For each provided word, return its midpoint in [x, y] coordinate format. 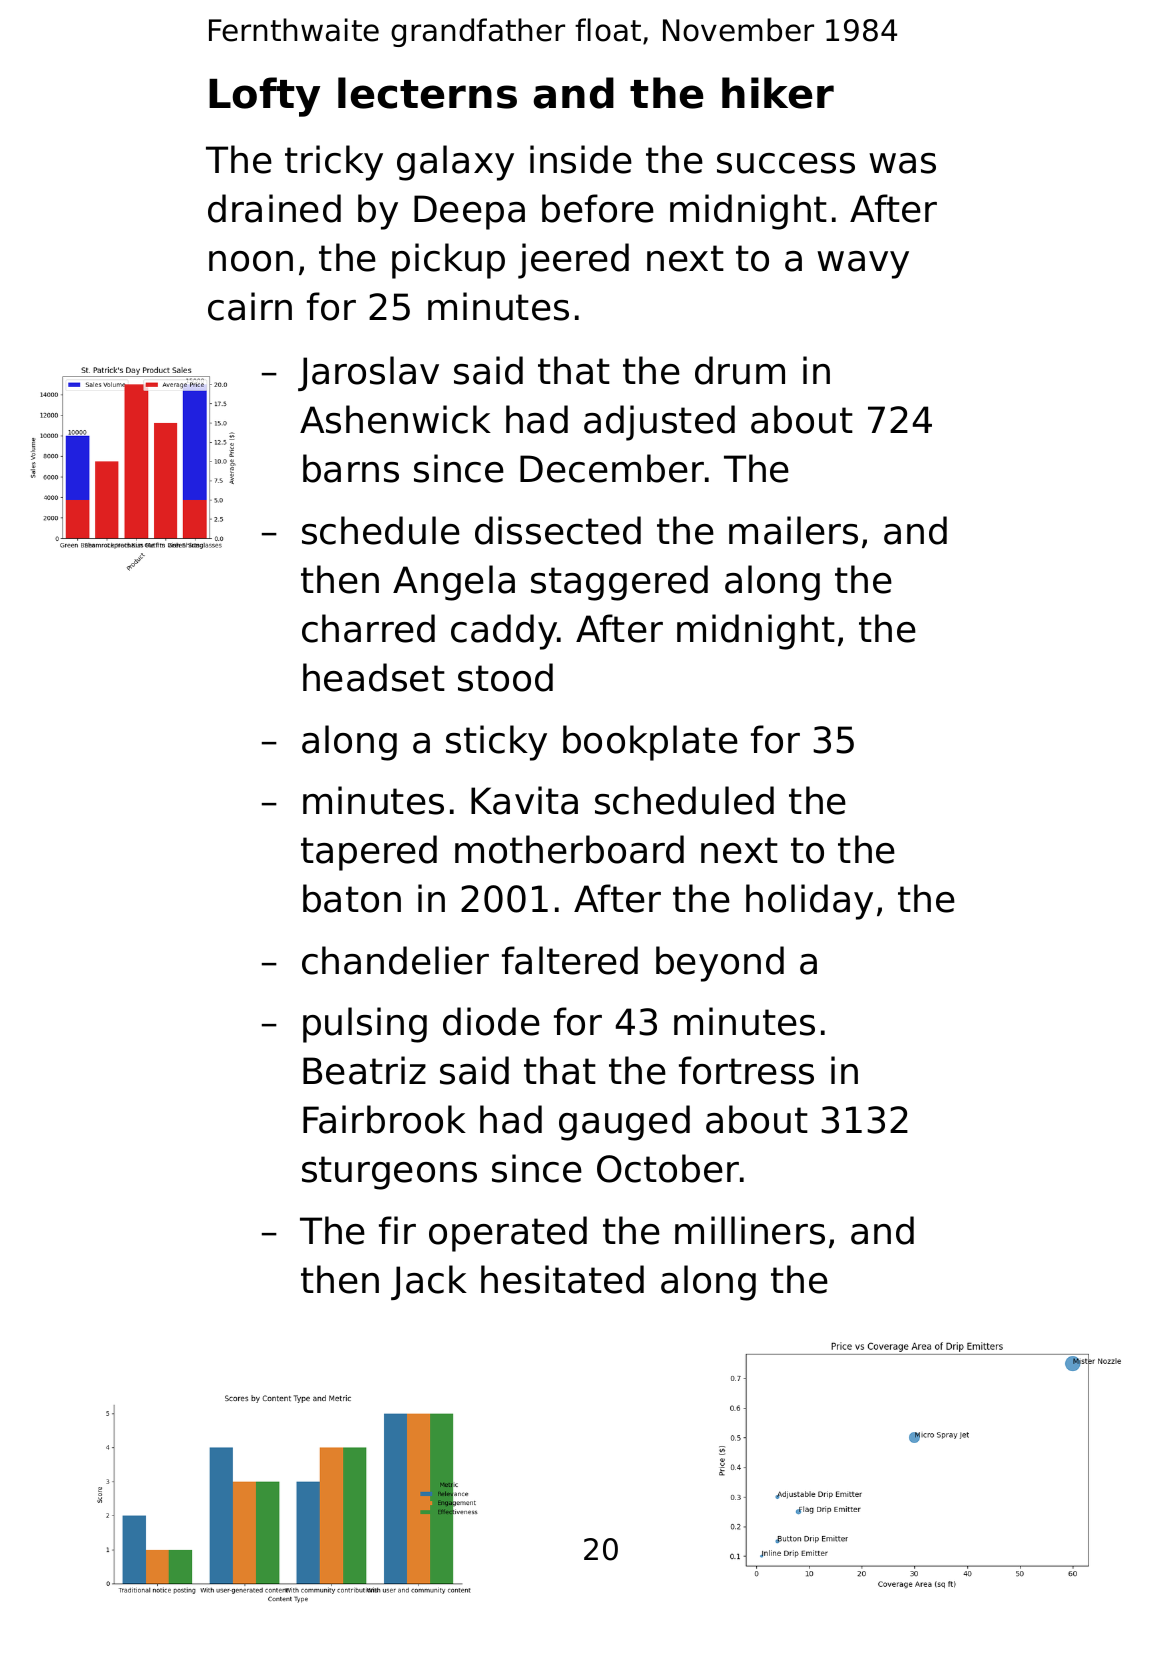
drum [740, 370]
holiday [809, 902]
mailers [793, 530]
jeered [573, 261]
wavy [863, 265]
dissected [558, 530]
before [598, 208]
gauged [624, 1123]
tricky [334, 163]
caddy [504, 632]
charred [368, 628]
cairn [250, 306]
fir [397, 1230]
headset [374, 677]
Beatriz [364, 1070]
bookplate [650, 743]
